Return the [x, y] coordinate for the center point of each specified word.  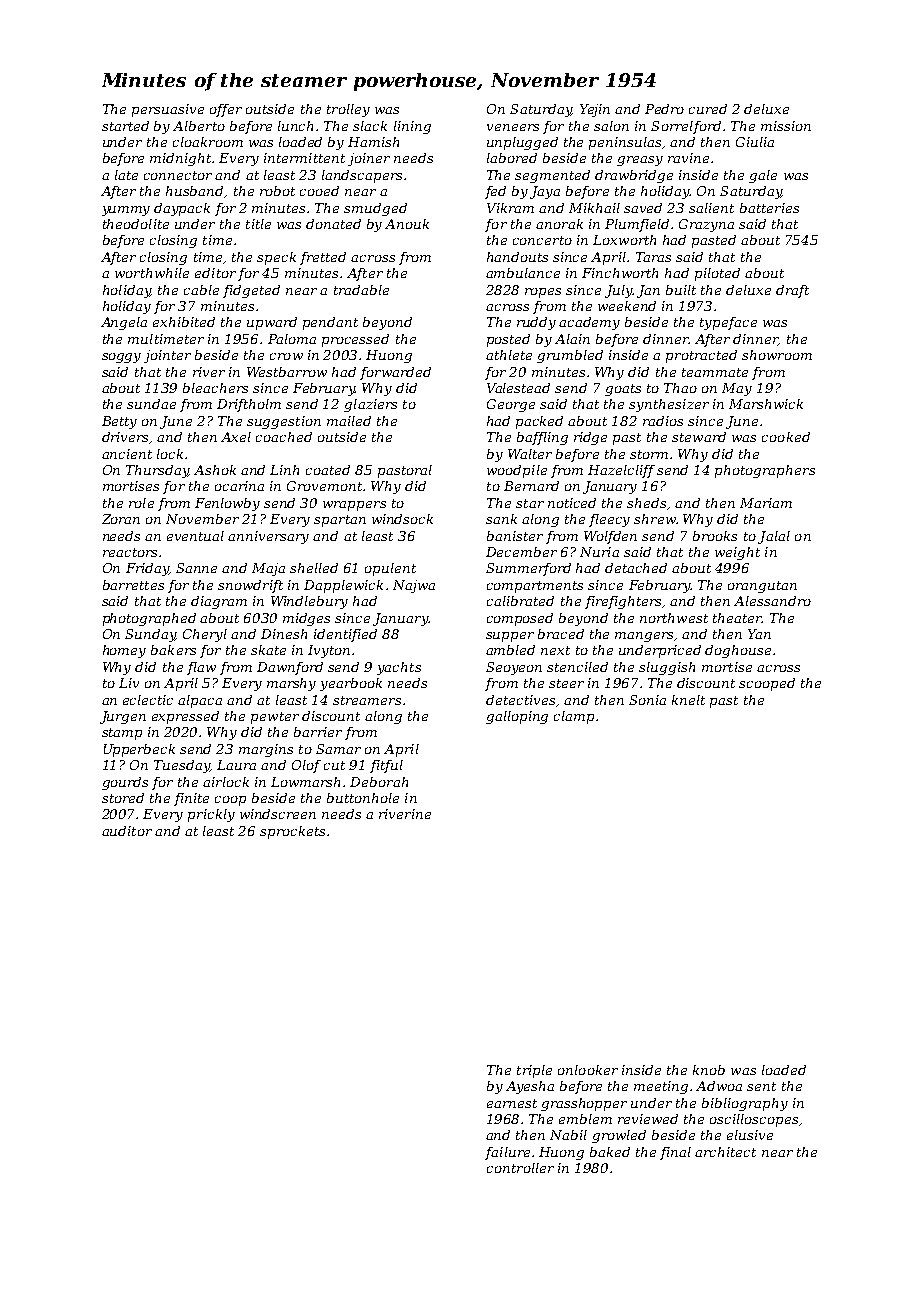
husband [194, 191]
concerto [542, 240]
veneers [513, 127]
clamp [574, 717]
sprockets [292, 832]
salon [611, 126]
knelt [688, 700]
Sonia [647, 700]
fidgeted [251, 291]
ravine [688, 158]
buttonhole [363, 798]
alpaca [200, 701]
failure [507, 1153]
